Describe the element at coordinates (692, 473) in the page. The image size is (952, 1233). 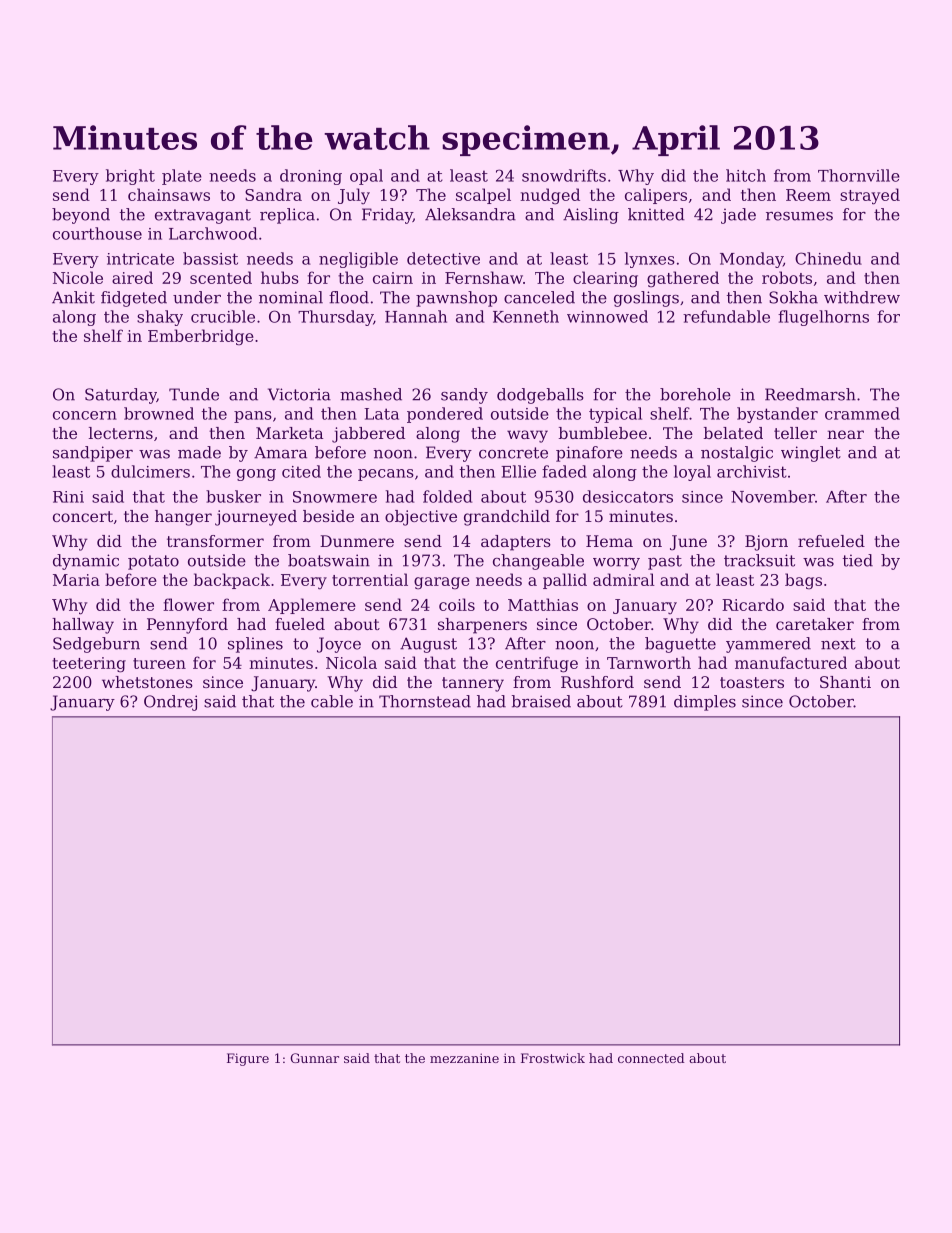
I see `loyal` at that location.
